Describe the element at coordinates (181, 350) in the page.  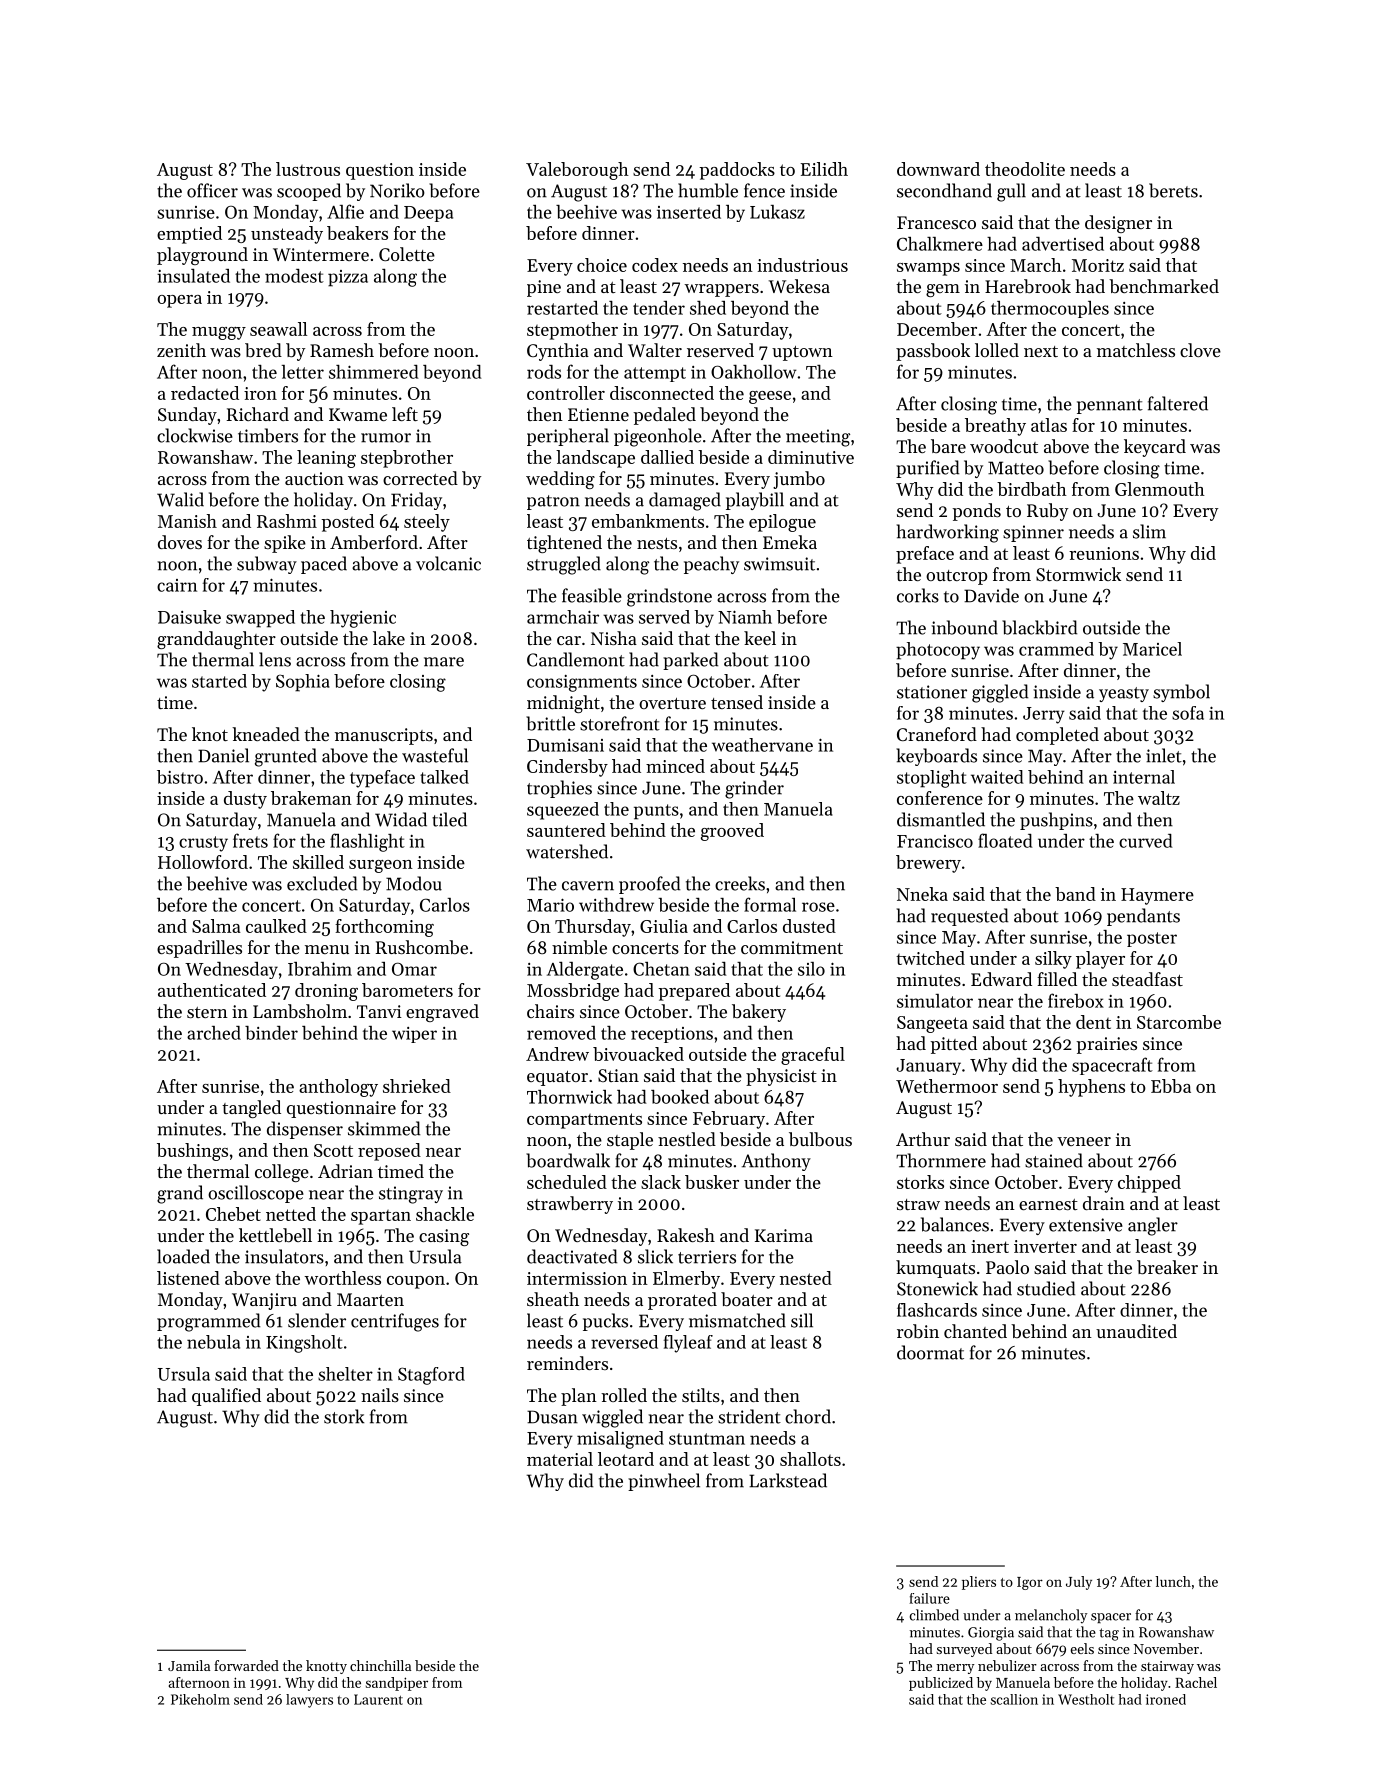
I see `zenith` at that location.
